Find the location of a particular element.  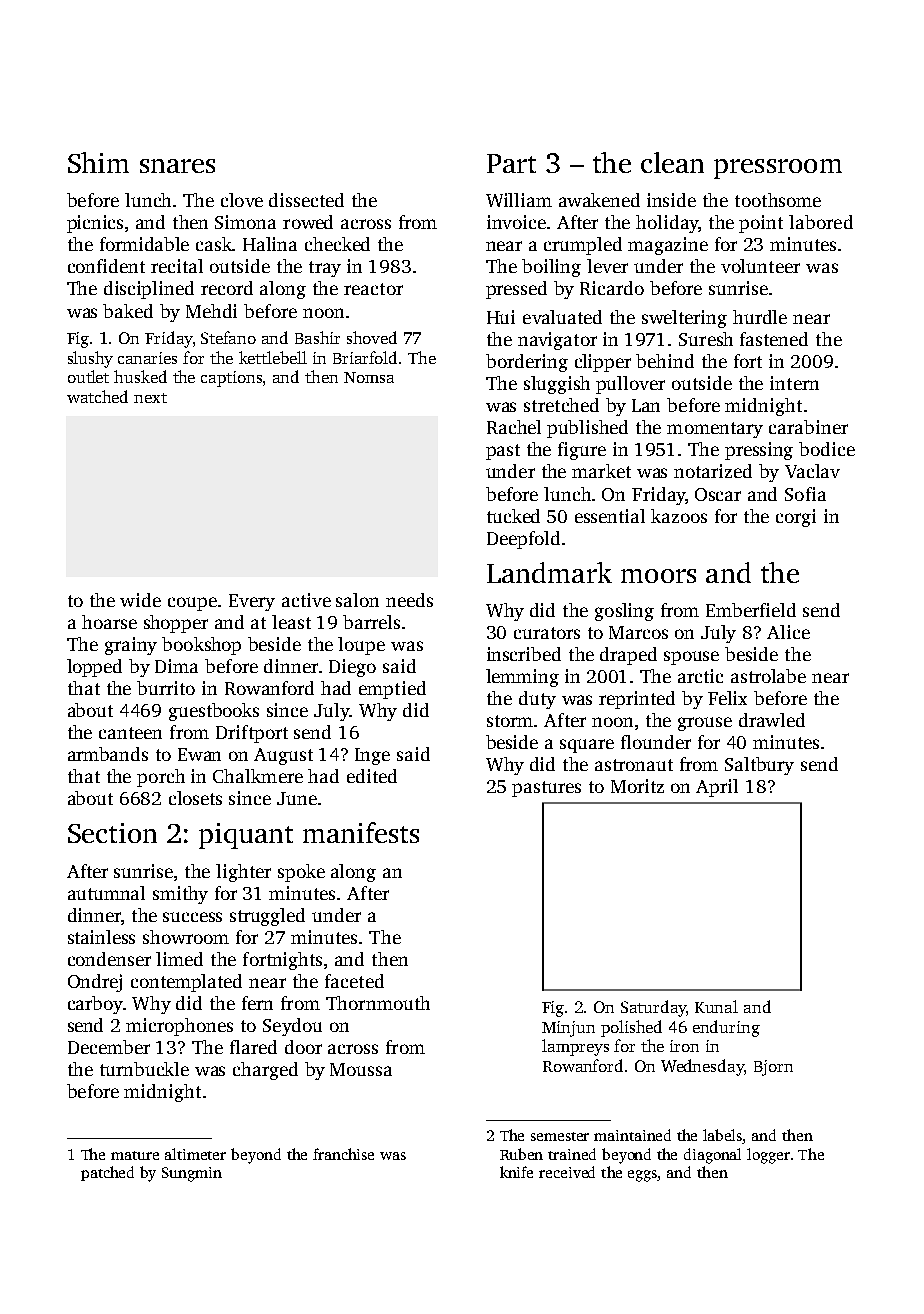

Every is located at coordinates (252, 602).
